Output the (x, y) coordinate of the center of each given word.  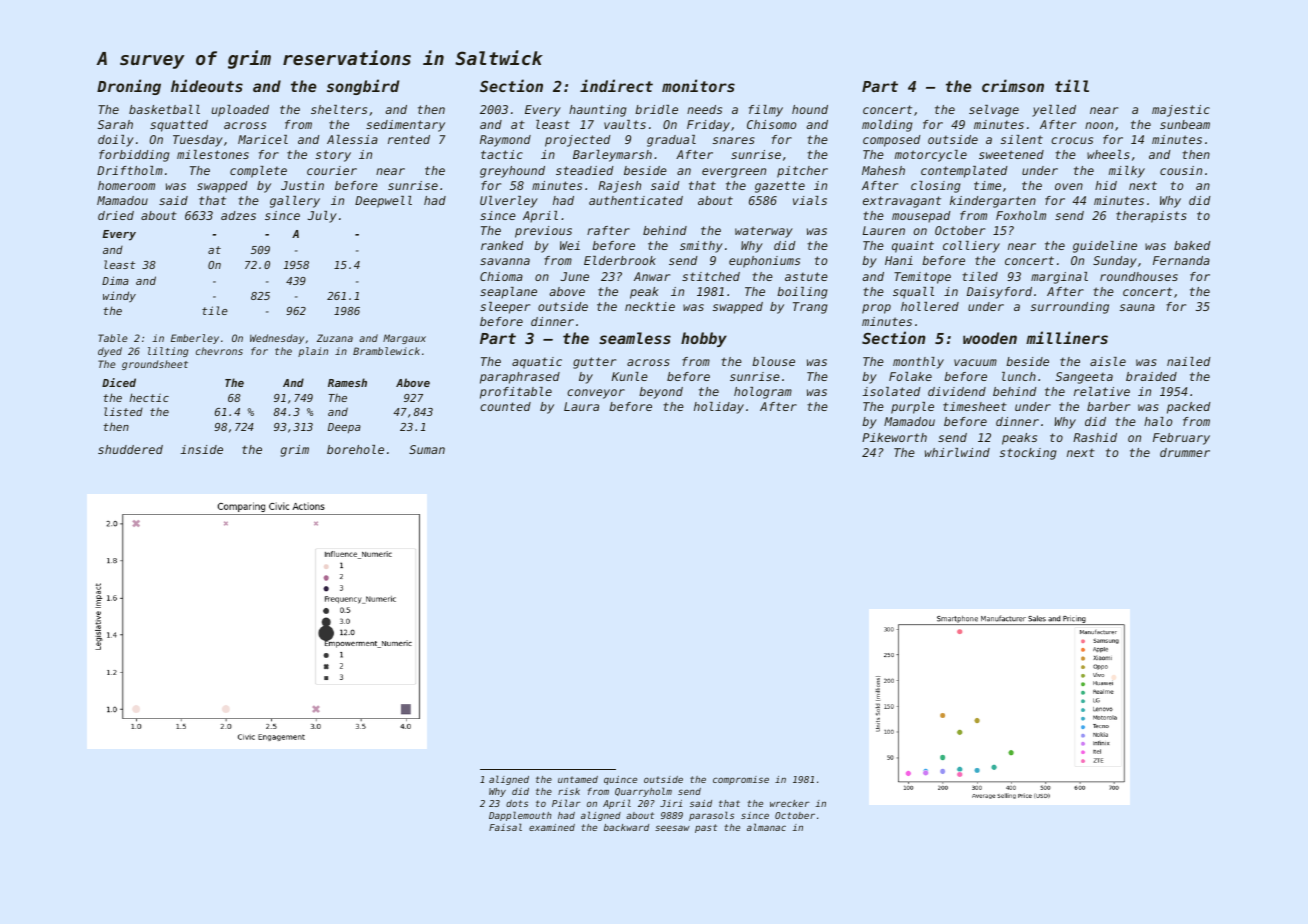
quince (620, 780)
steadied (584, 170)
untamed (578, 779)
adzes (238, 215)
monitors (698, 85)
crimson (1013, 85)
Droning (129, 87)
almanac (766, 827)
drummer (1185, 452)
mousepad (921, 217)
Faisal (505, 827)
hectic (149, 397)
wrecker (790, 803)
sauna (1137, 307)
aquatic (537, 363)
